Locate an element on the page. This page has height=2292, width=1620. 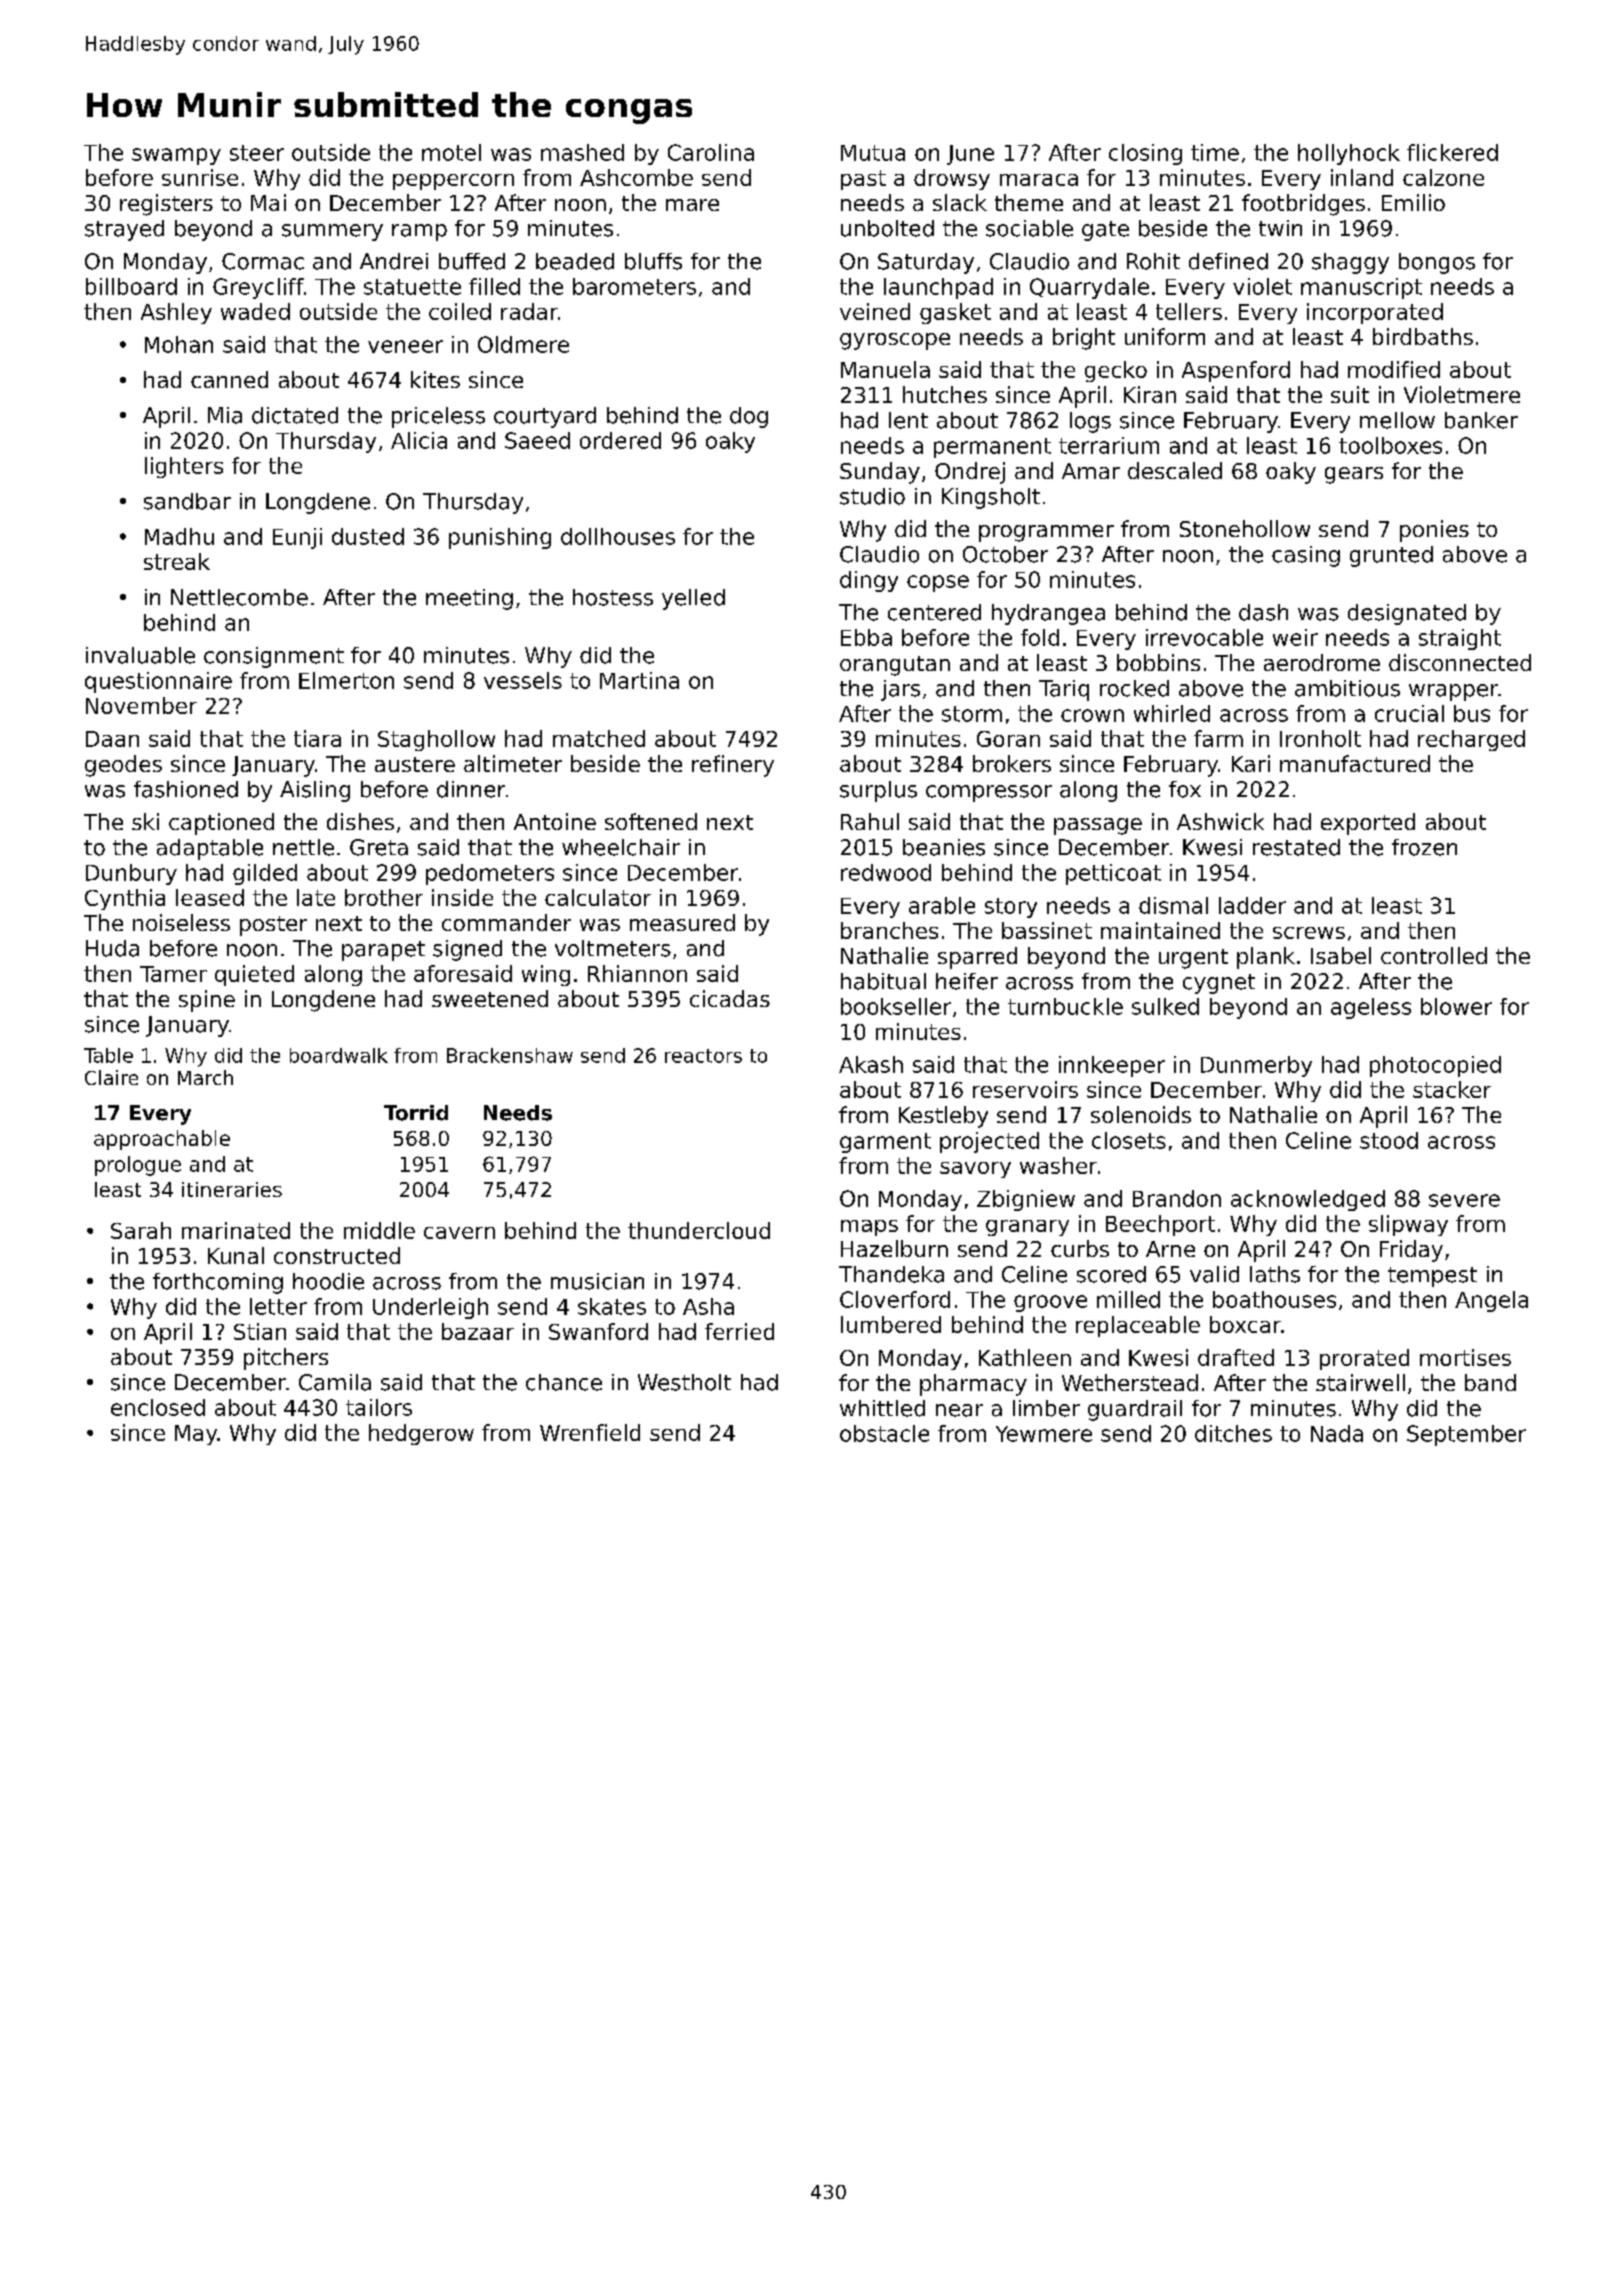
beanies is located at coordinates (944, 847).
